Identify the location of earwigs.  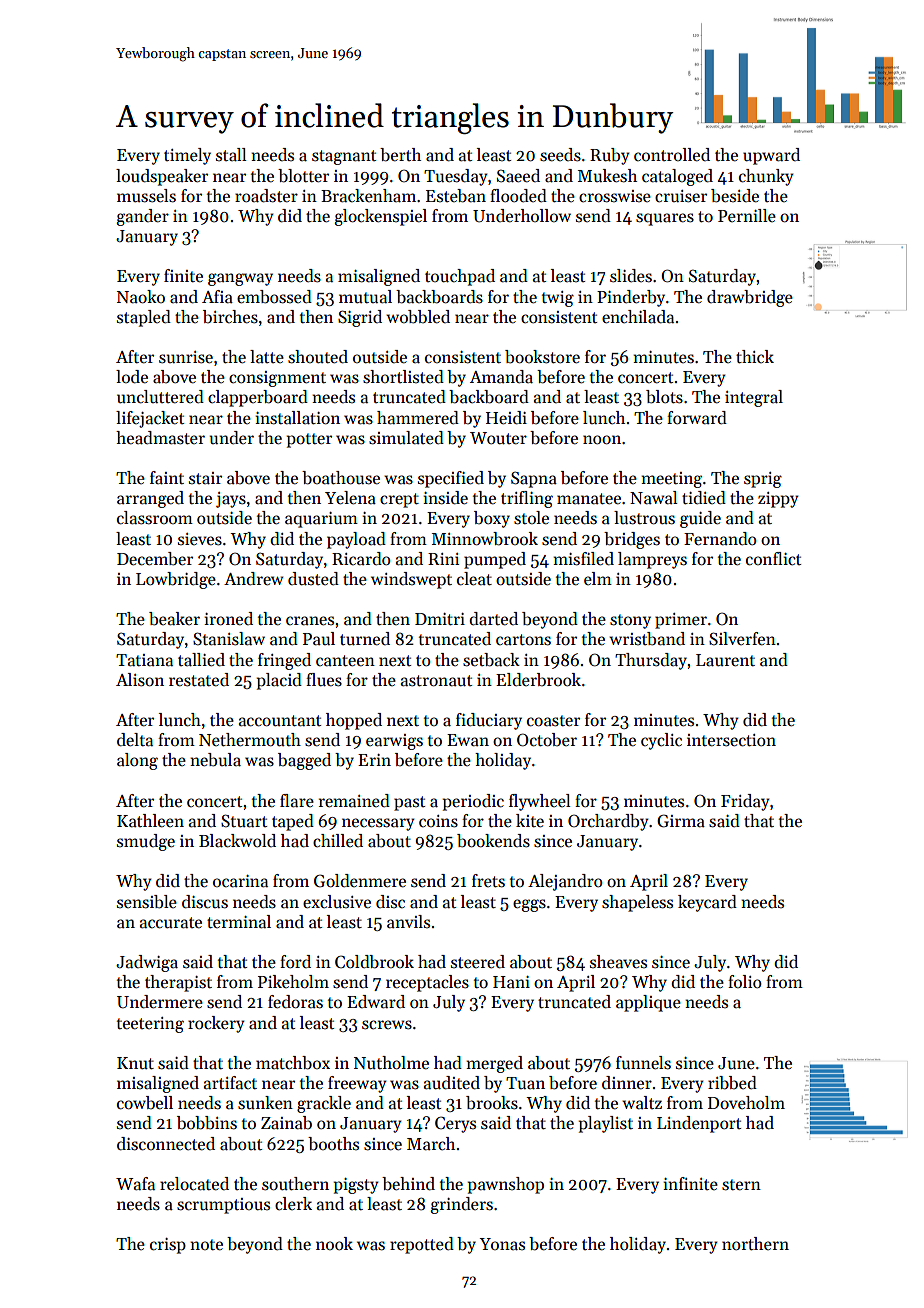
(394, 742).
